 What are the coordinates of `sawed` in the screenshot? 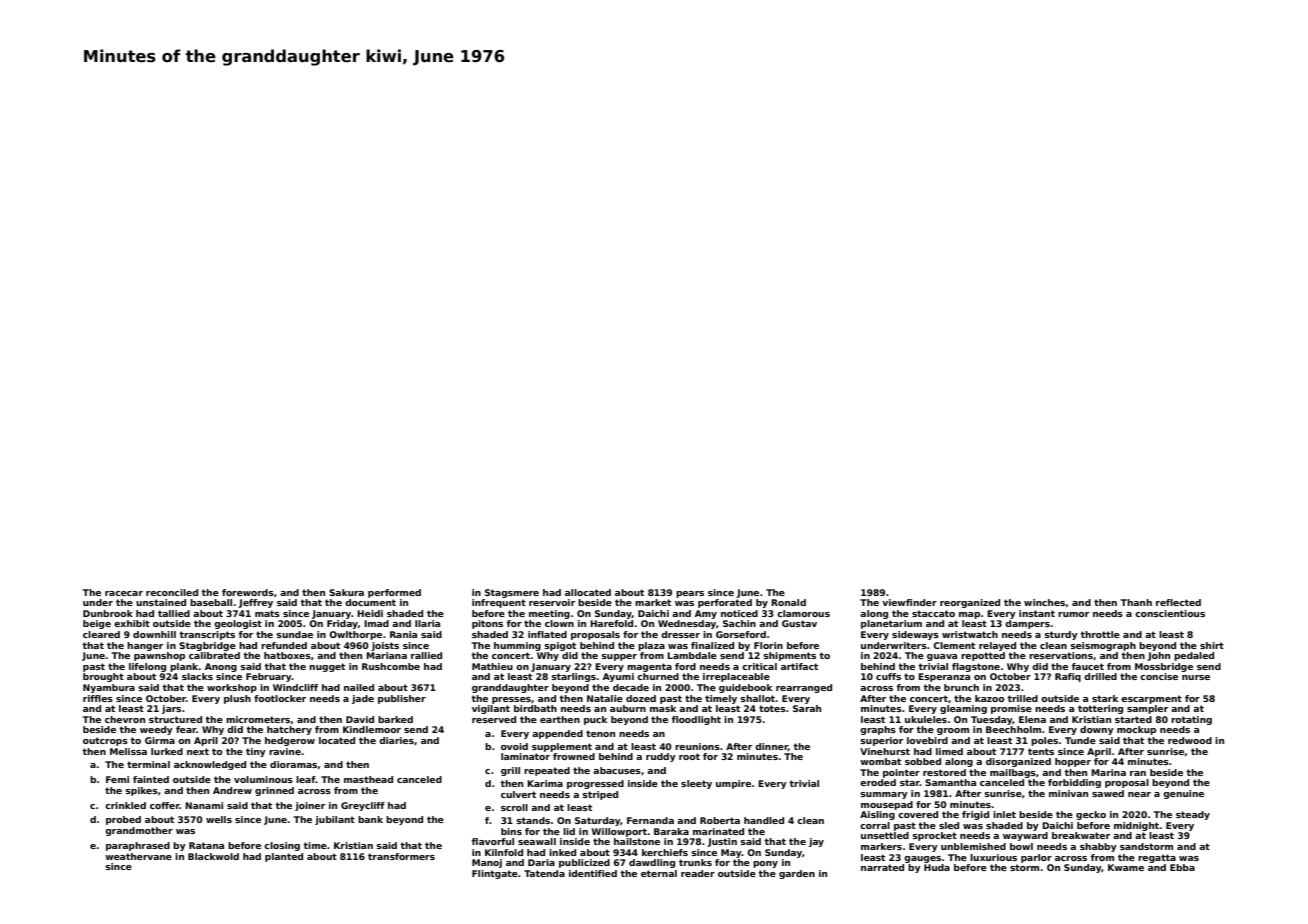 It's located at (1108, 793).
